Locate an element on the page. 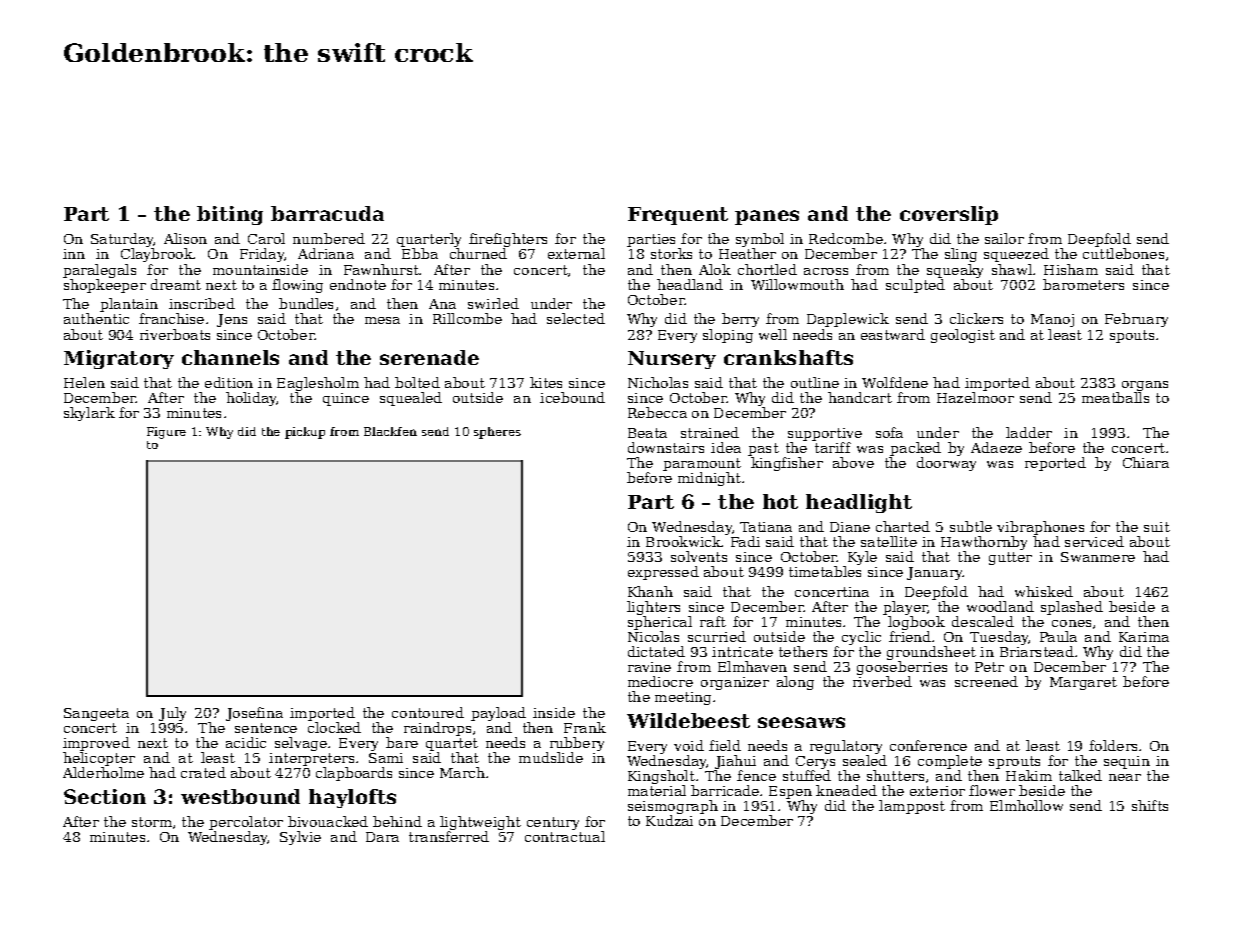 This image has height=952, width=1233. storm is located at coordinates (152, 822).
